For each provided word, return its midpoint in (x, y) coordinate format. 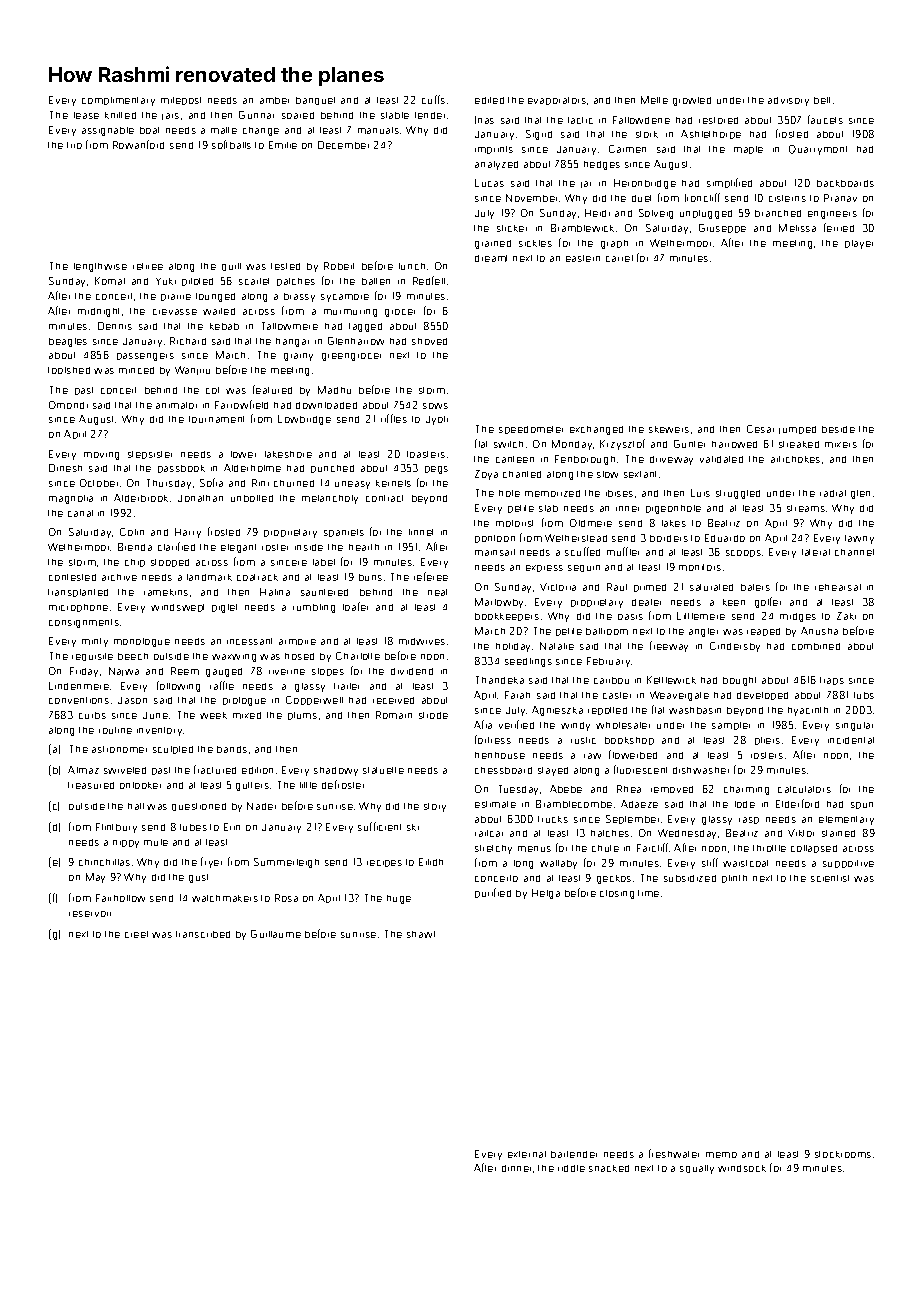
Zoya (486, 475)
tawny (859, 539)
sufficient (379, 826)
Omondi (68, 405)
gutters (252, 786)
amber (274, 100)
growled (692, 101)
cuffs (433, 99)
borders (669, 538)
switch (508, 444)
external (527, 1154)
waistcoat (745, 863)
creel (136, 934)
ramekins (166, 592)
